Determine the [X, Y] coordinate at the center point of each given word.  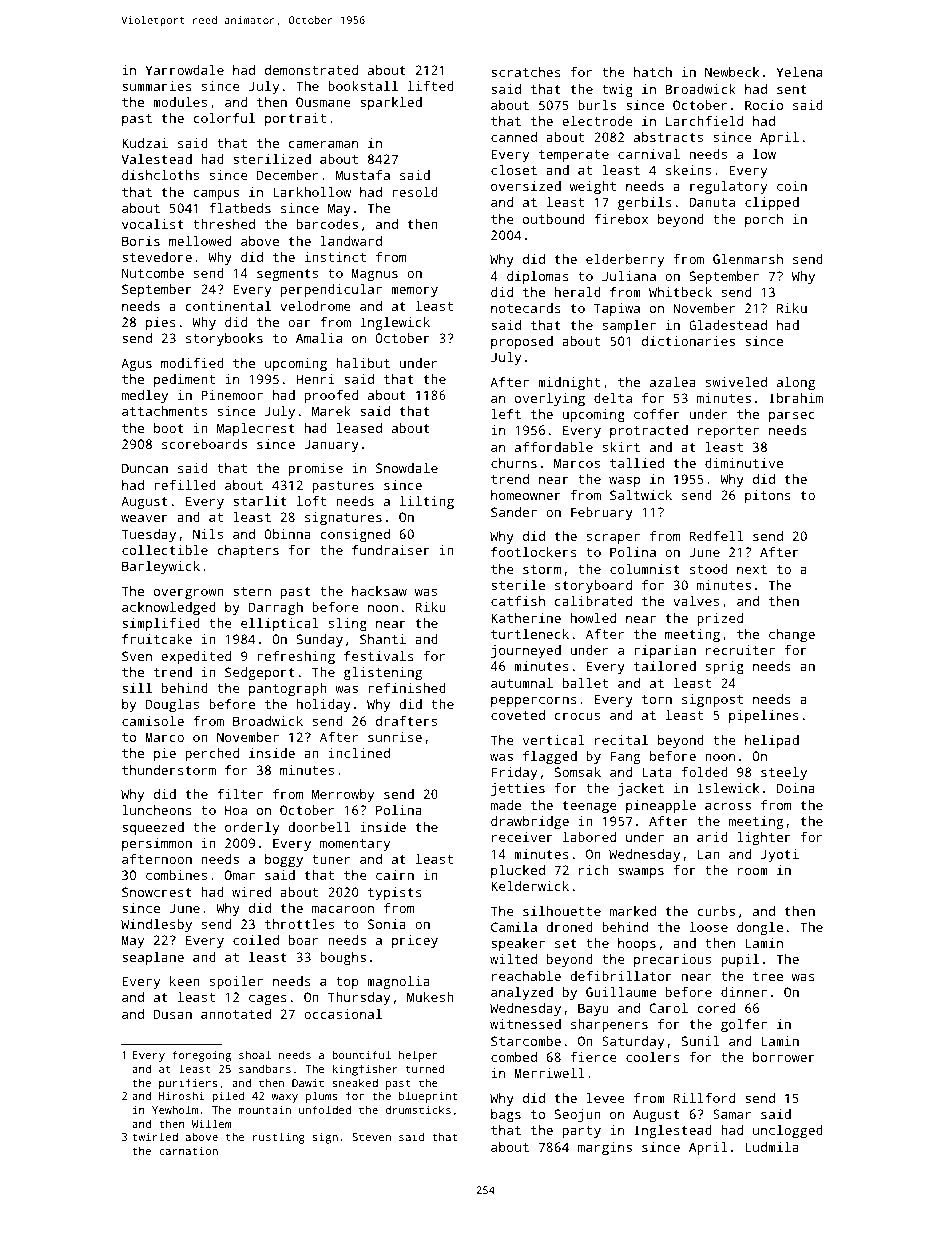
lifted [431, 86]
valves [696, 601]
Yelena [799, 72]
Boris [141, 241]
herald [578, 292]
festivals [379, 656]
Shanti [383, 639]
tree [768, 976]
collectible [165, 550]
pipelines [764, 716]
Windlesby [156, 925]
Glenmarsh [748, 259]
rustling [278, 1138]
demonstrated [311, 70]
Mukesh [430, 997]
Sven [137, 656]
